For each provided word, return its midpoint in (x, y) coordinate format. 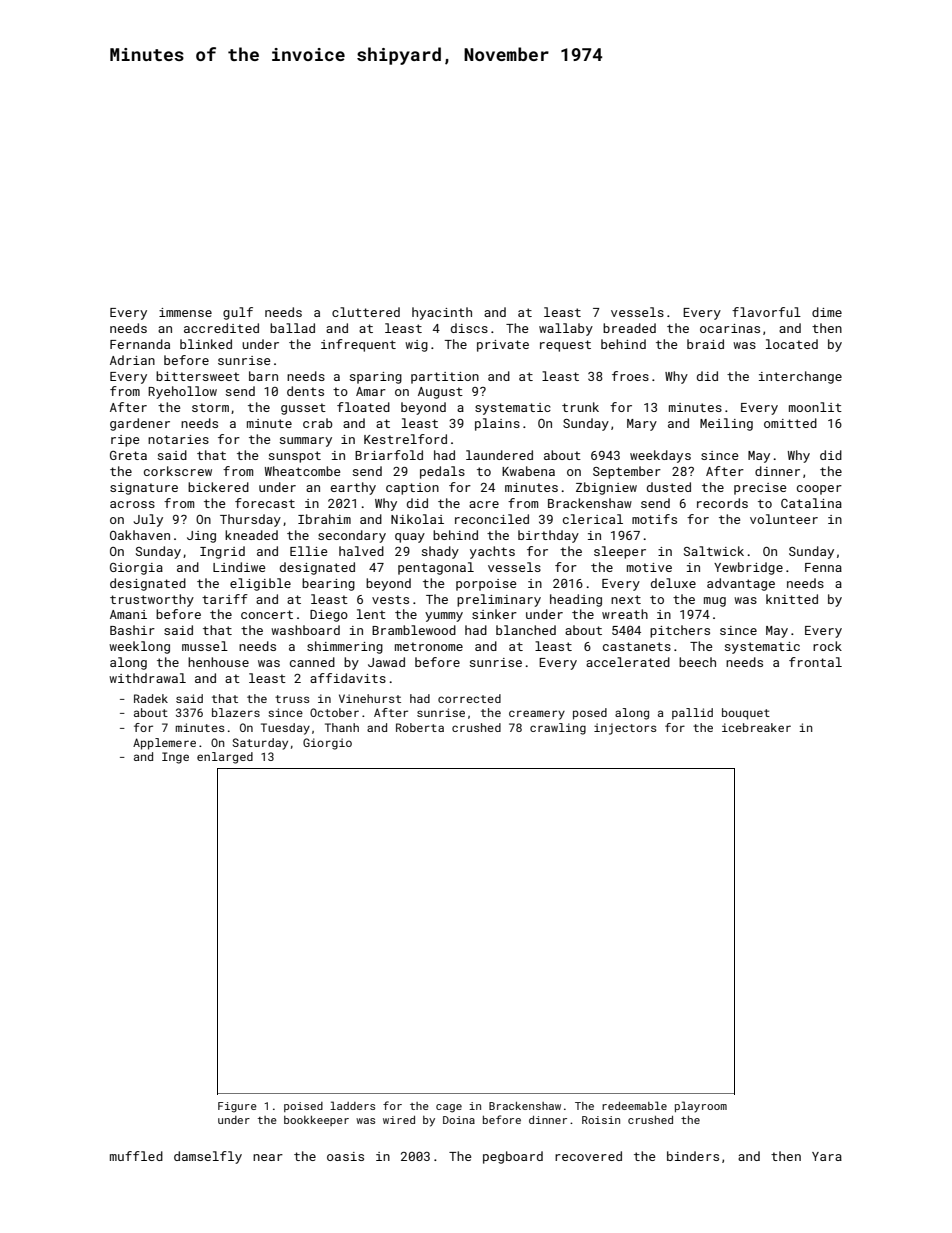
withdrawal (147, 678)
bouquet (746, 714)
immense (185, 312)
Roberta (420, 727)
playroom (701, 1107)
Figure (237, 1107)
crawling (558, 729)
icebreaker (756, 727)
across (132, 504)
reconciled (492, 519)
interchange (800, 377)
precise (760, 489)
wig (416, 346)
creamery (537, 715)
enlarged (225, 758)
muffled (136, 1156)
